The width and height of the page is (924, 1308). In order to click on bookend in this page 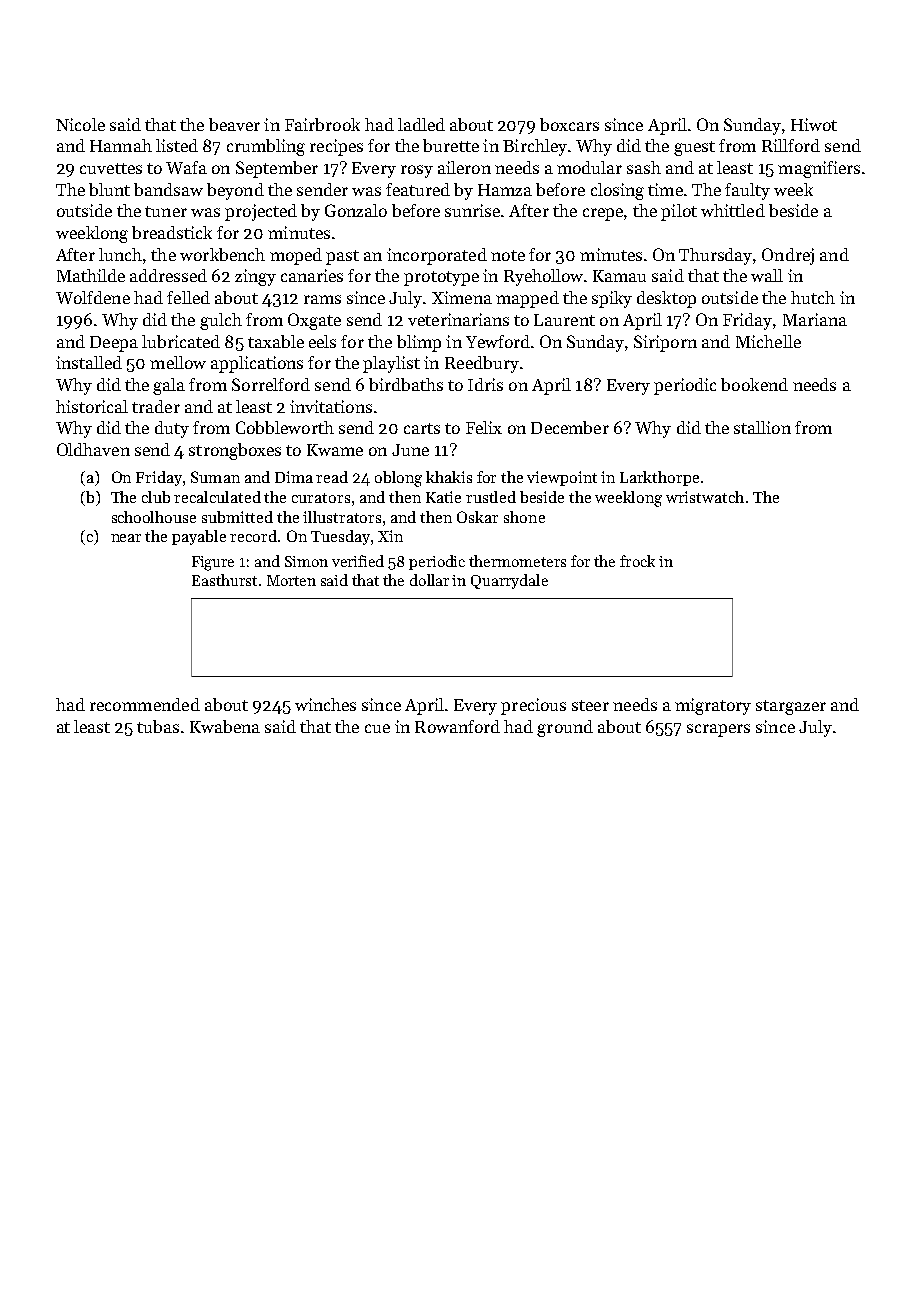, I will do `click(754, 384)`.
